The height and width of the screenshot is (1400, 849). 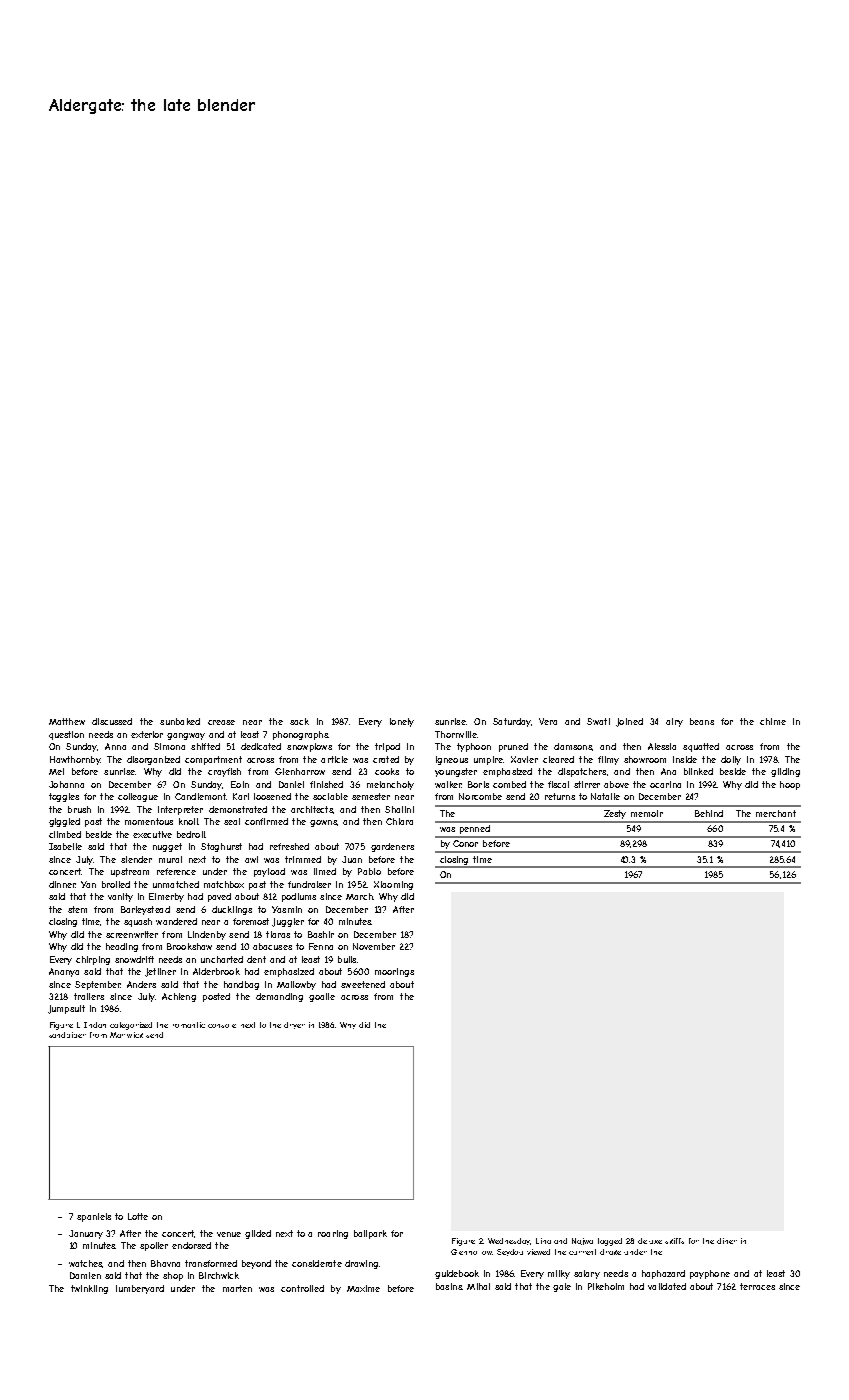 I want to click on Matthew, so click(x=67, y=721).
